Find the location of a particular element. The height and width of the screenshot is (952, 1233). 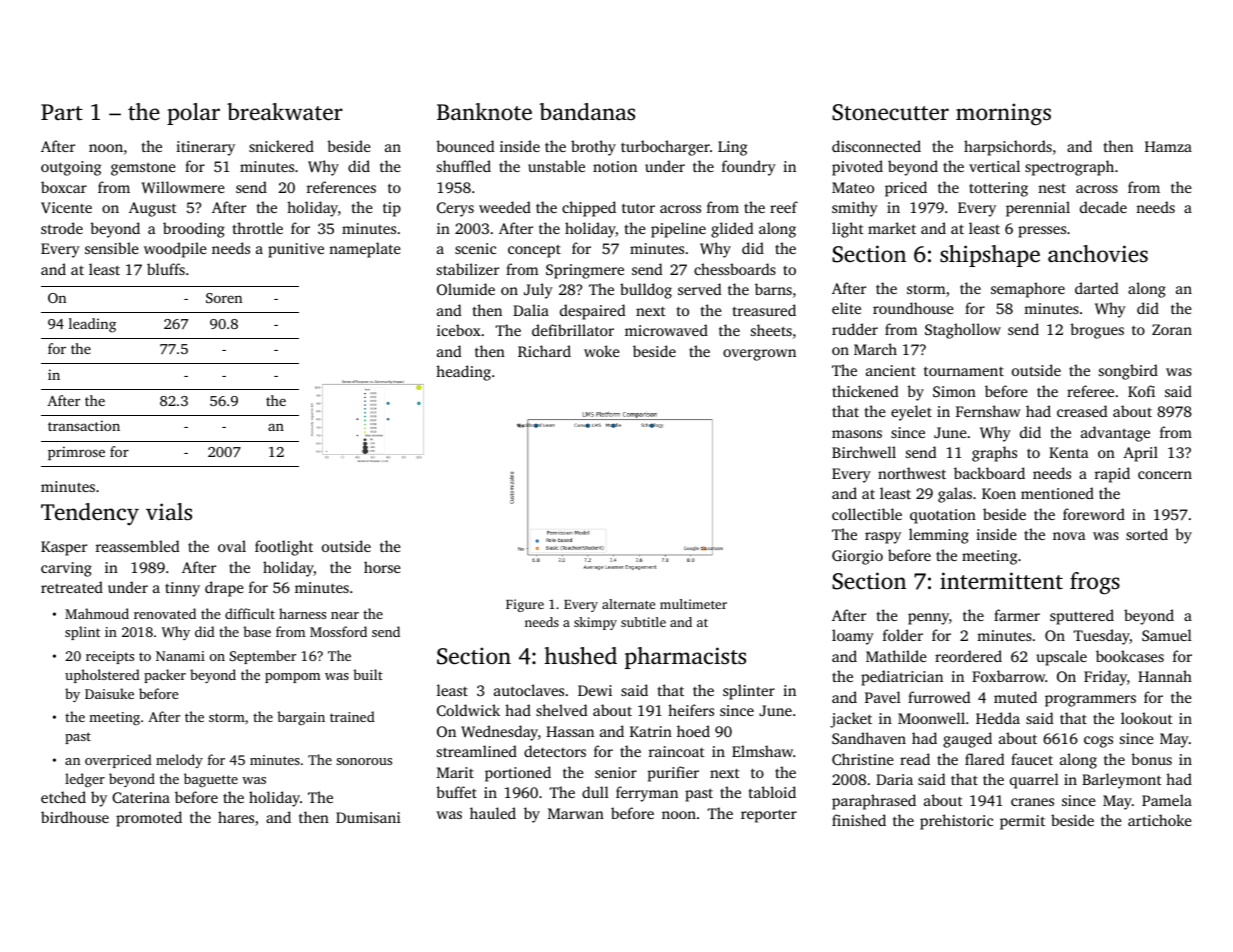

ledger is located at coordinates (85, 780).
